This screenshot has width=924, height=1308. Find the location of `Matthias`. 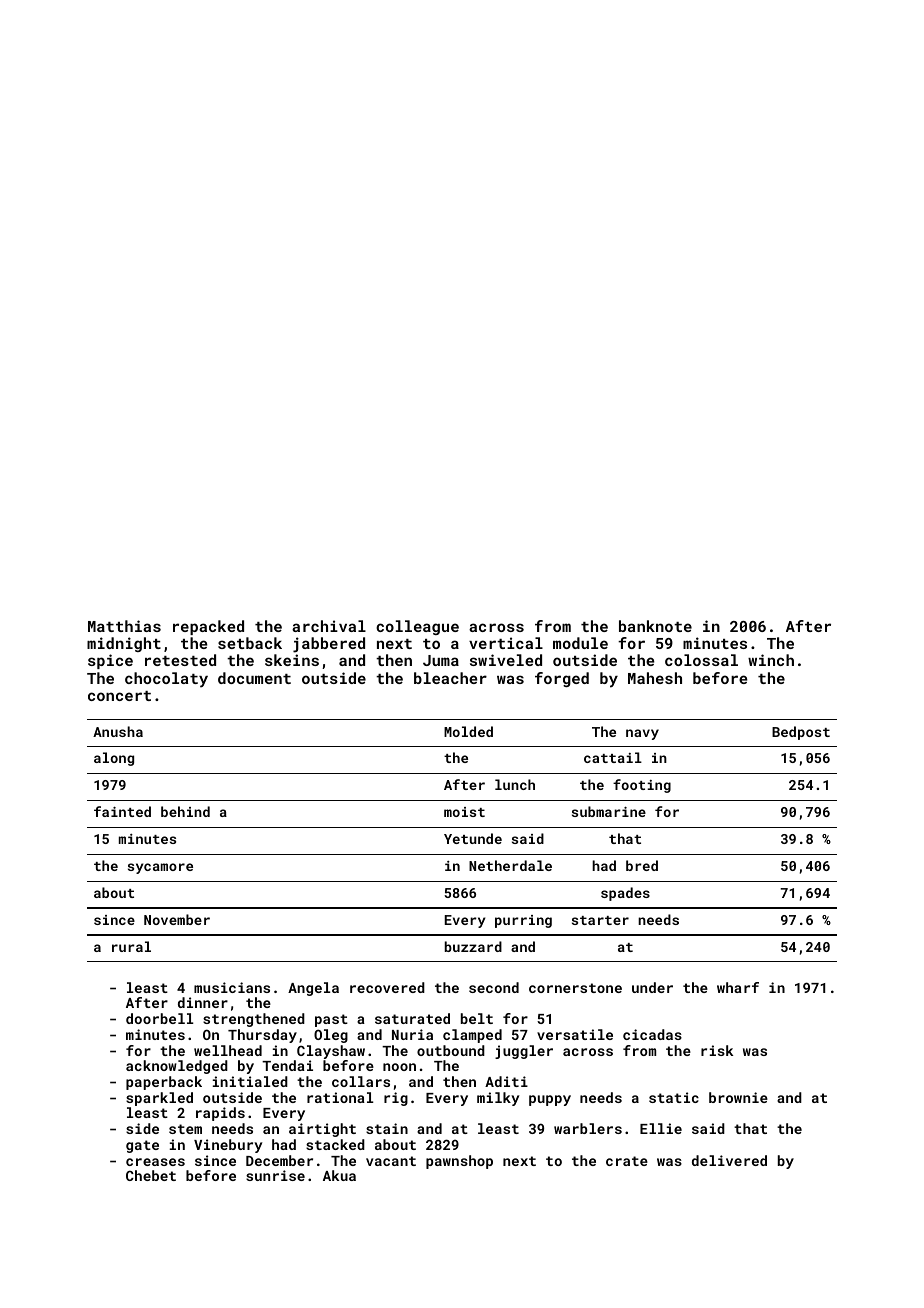

Matthias is located at coordinates (124, 626).
